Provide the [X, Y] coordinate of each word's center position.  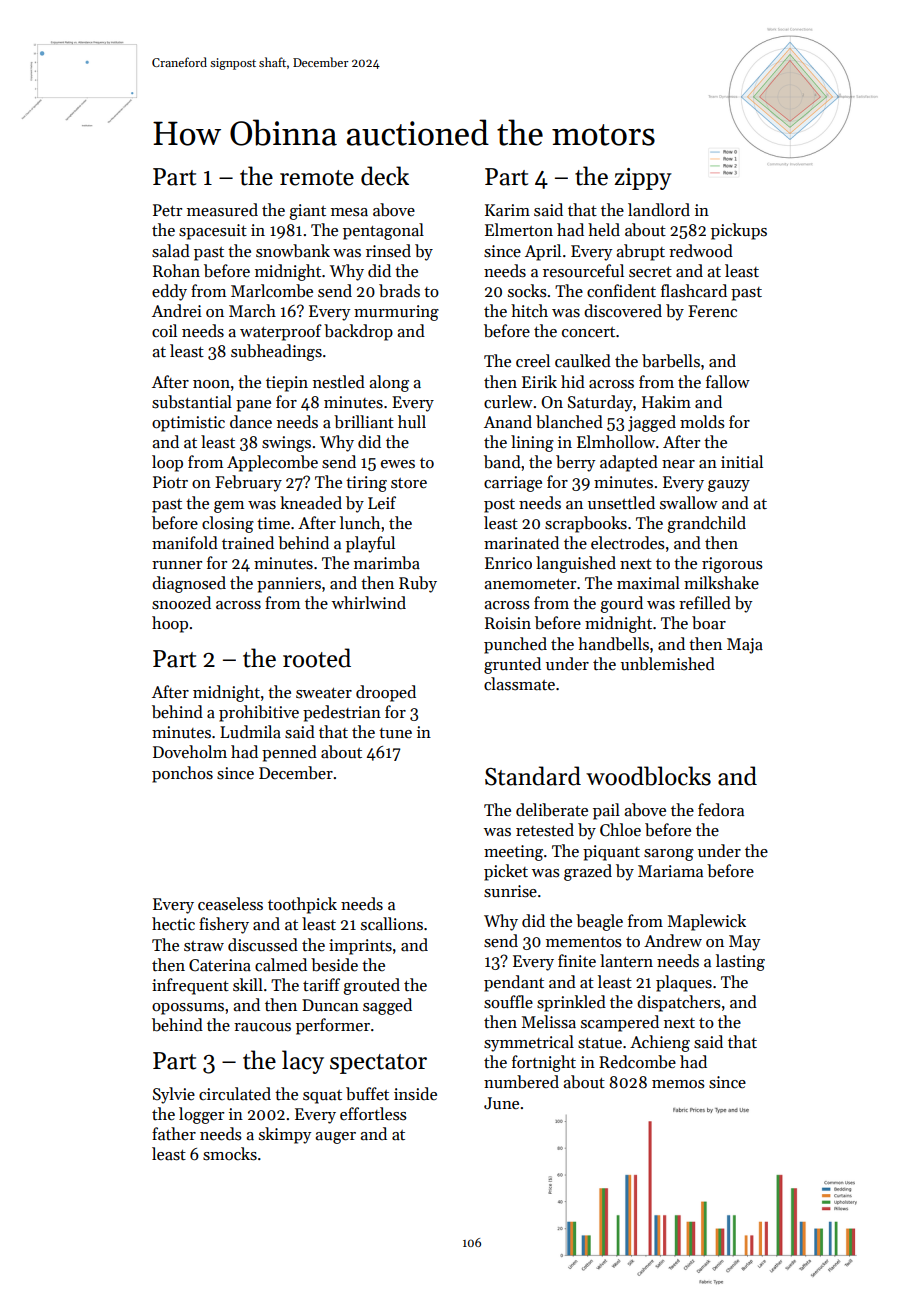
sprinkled [571, 1003]
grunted [512, 665]
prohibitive [259, 713]
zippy [643, 179]
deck [385, 176]
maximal [648, 583]
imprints [360, 947]
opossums [188, 1009]
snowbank [293, 251]
